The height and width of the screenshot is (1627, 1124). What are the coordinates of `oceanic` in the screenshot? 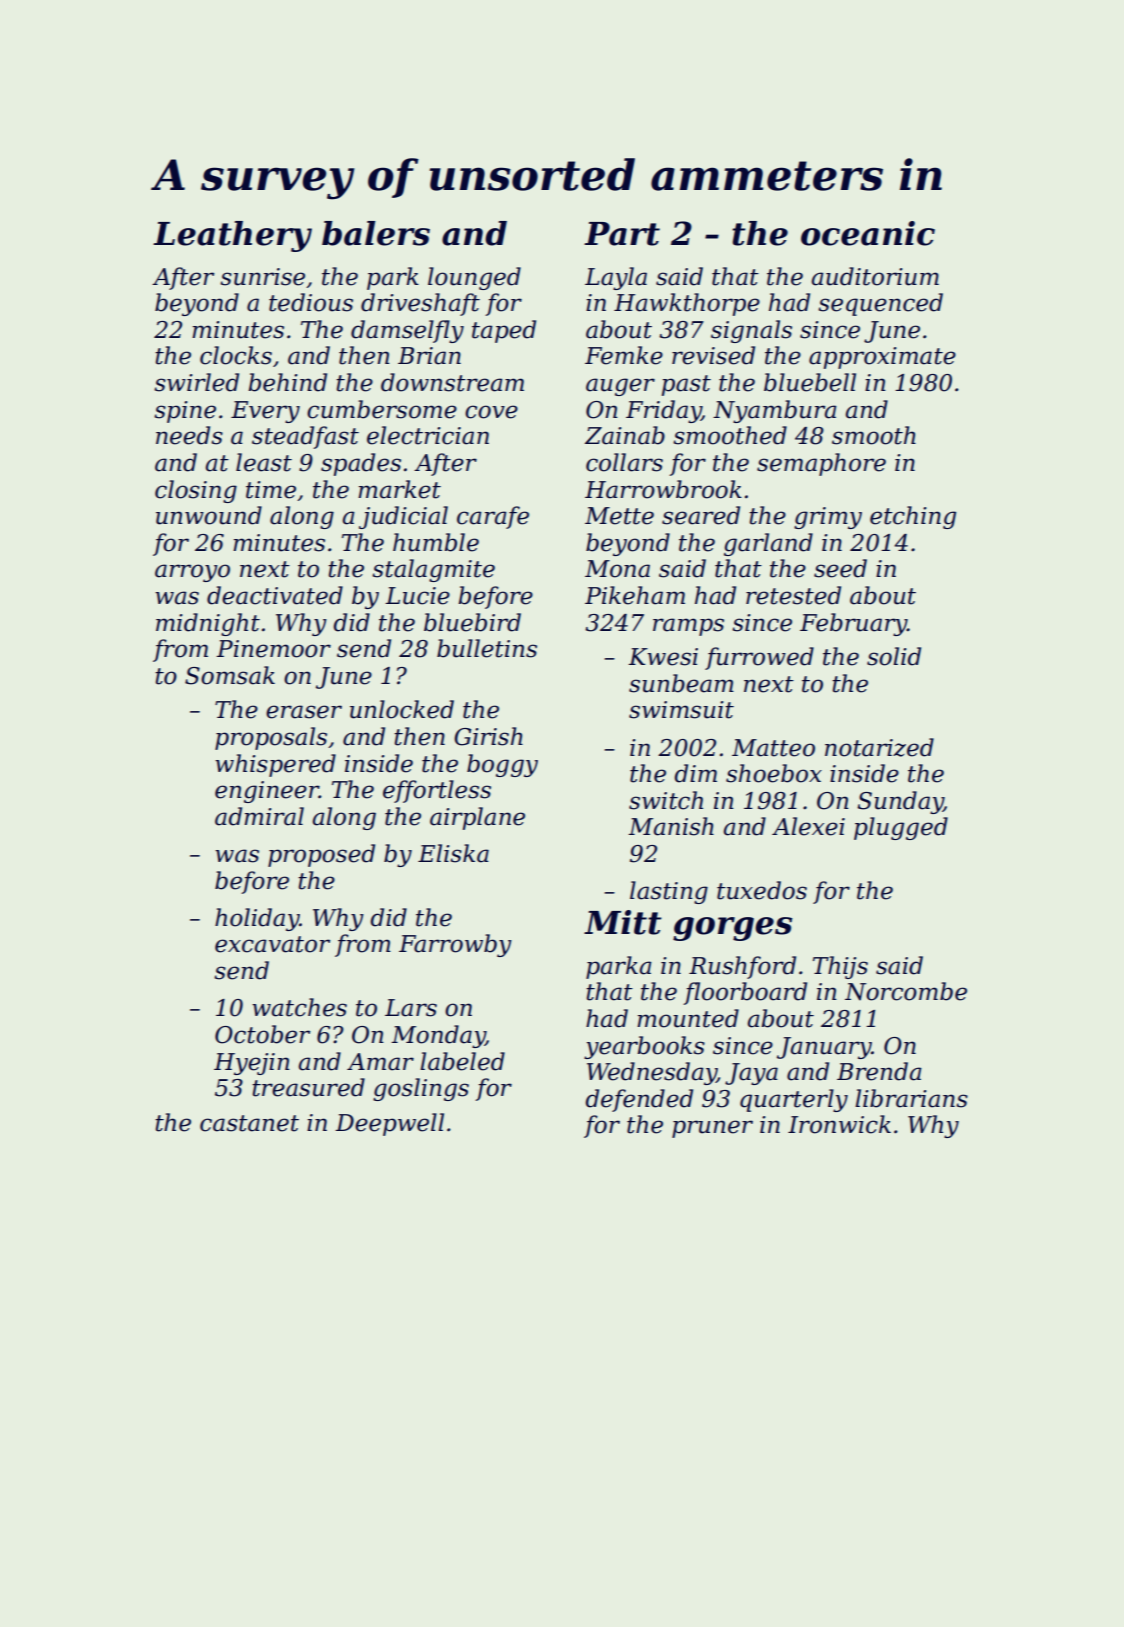 It's located at (868, 233).
